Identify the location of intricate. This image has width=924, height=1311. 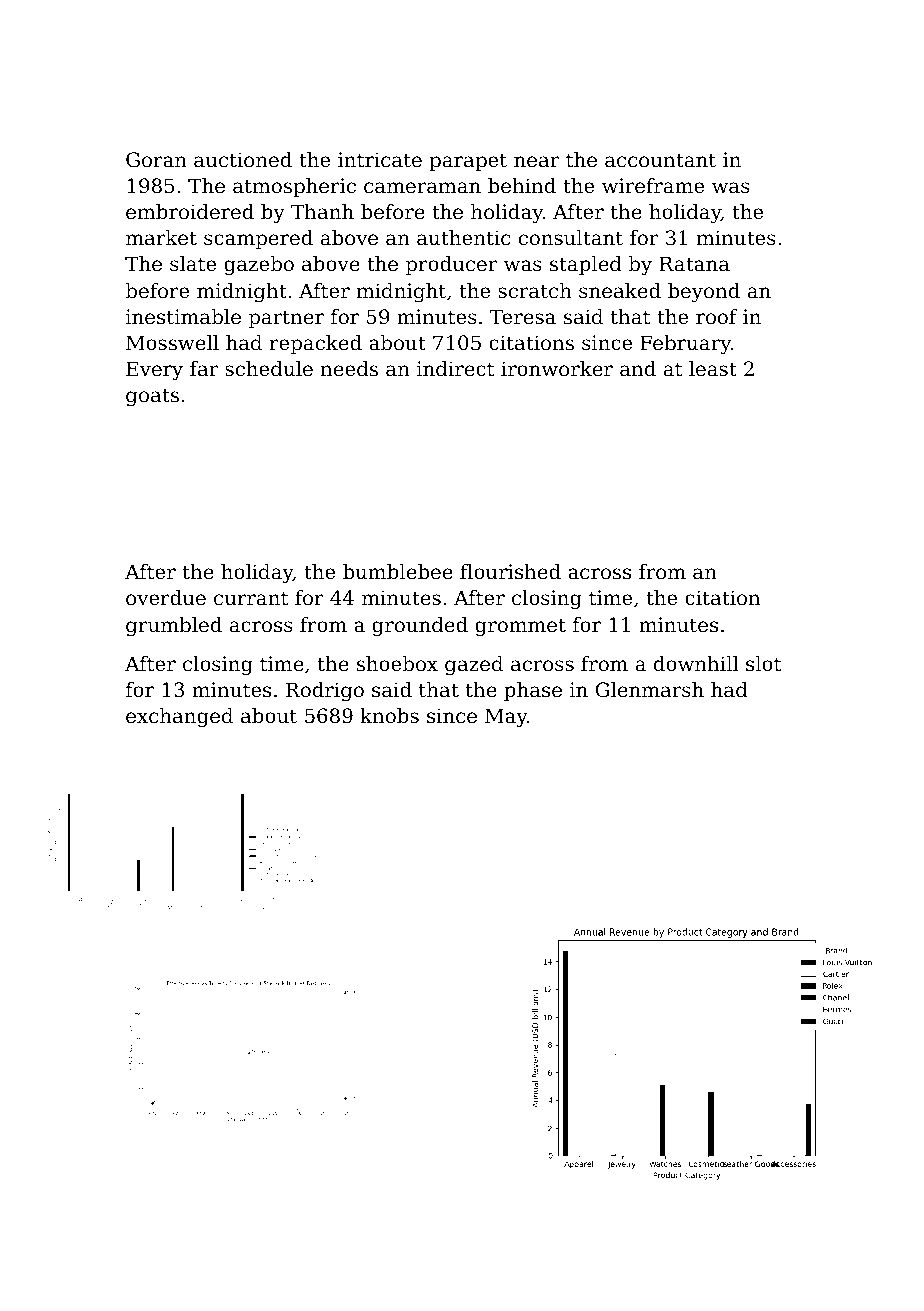
(380, 159).
